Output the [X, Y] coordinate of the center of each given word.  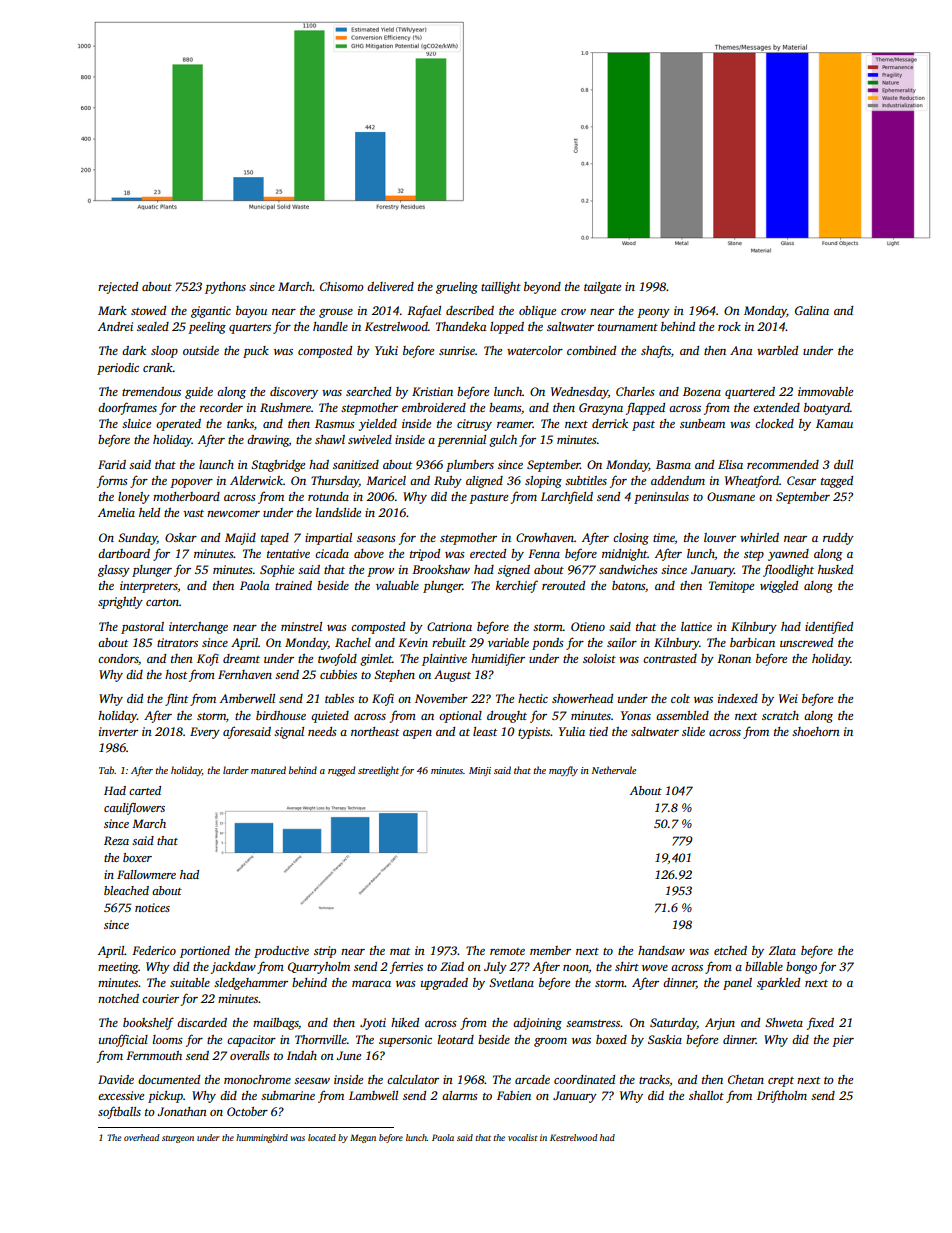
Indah [302, 1055]
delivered [390, 286]
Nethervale [614, 770]
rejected [118, 288]
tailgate [602, 288]
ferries [406, 967]
